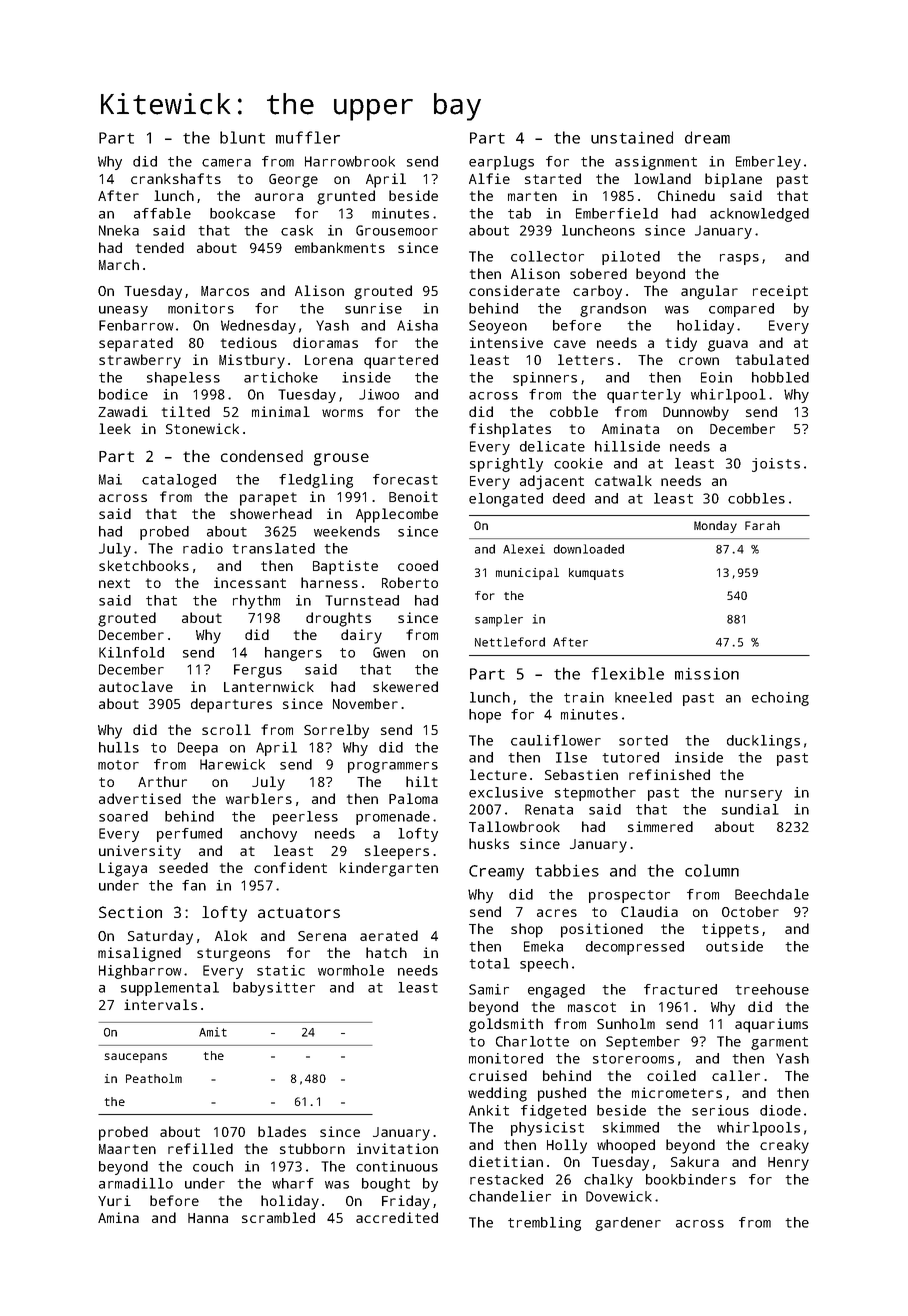 The image size is (908, 1316). What do you see at coordinates (329, 582) in the screenshot?
I see `harness` at bounding box center [329, 582].
